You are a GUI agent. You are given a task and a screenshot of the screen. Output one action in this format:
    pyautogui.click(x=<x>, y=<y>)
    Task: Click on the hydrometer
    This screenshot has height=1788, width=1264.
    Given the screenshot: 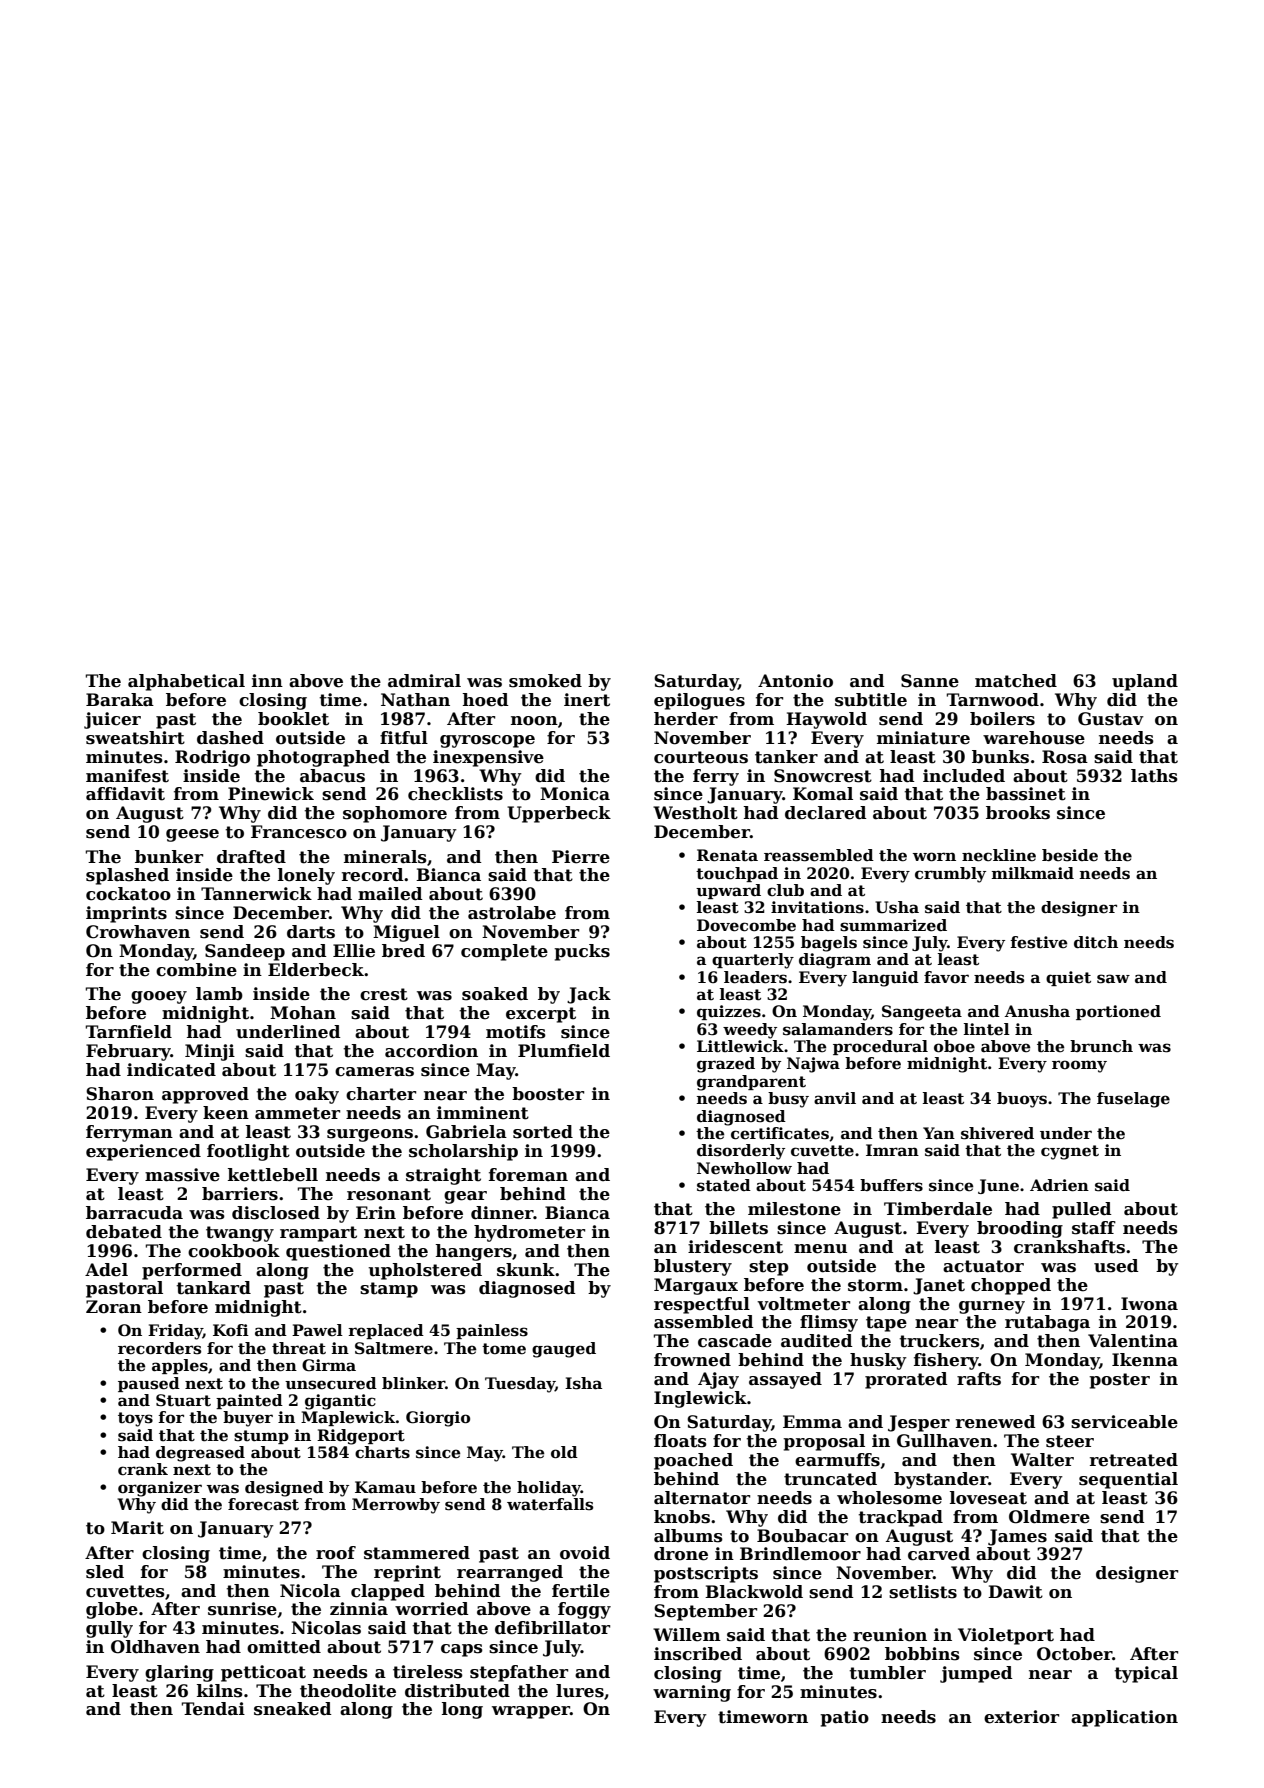 What is the action you would take?
    pyautogui.click(x=529, y=1233)
